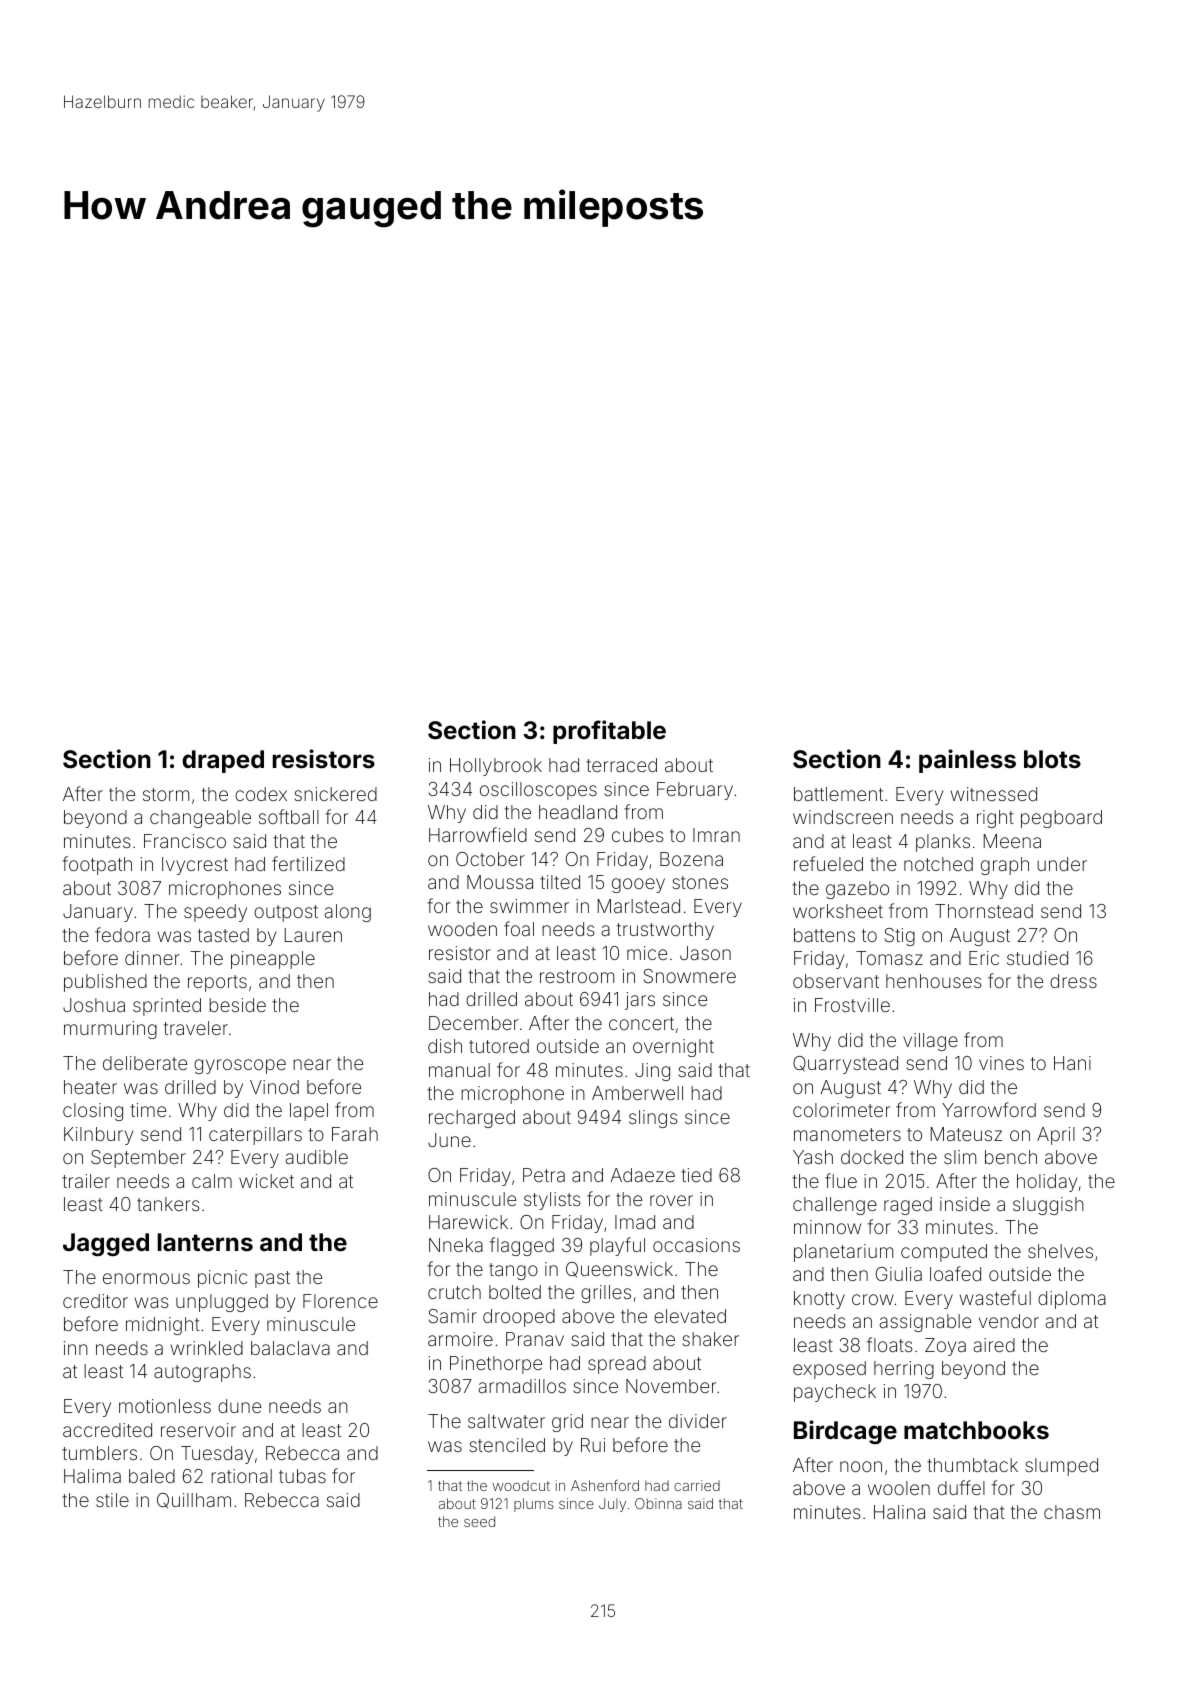  What do you see at coordinates (86, 1181) in the document?
I see `trailer` at bounding box center [86, 1181].
